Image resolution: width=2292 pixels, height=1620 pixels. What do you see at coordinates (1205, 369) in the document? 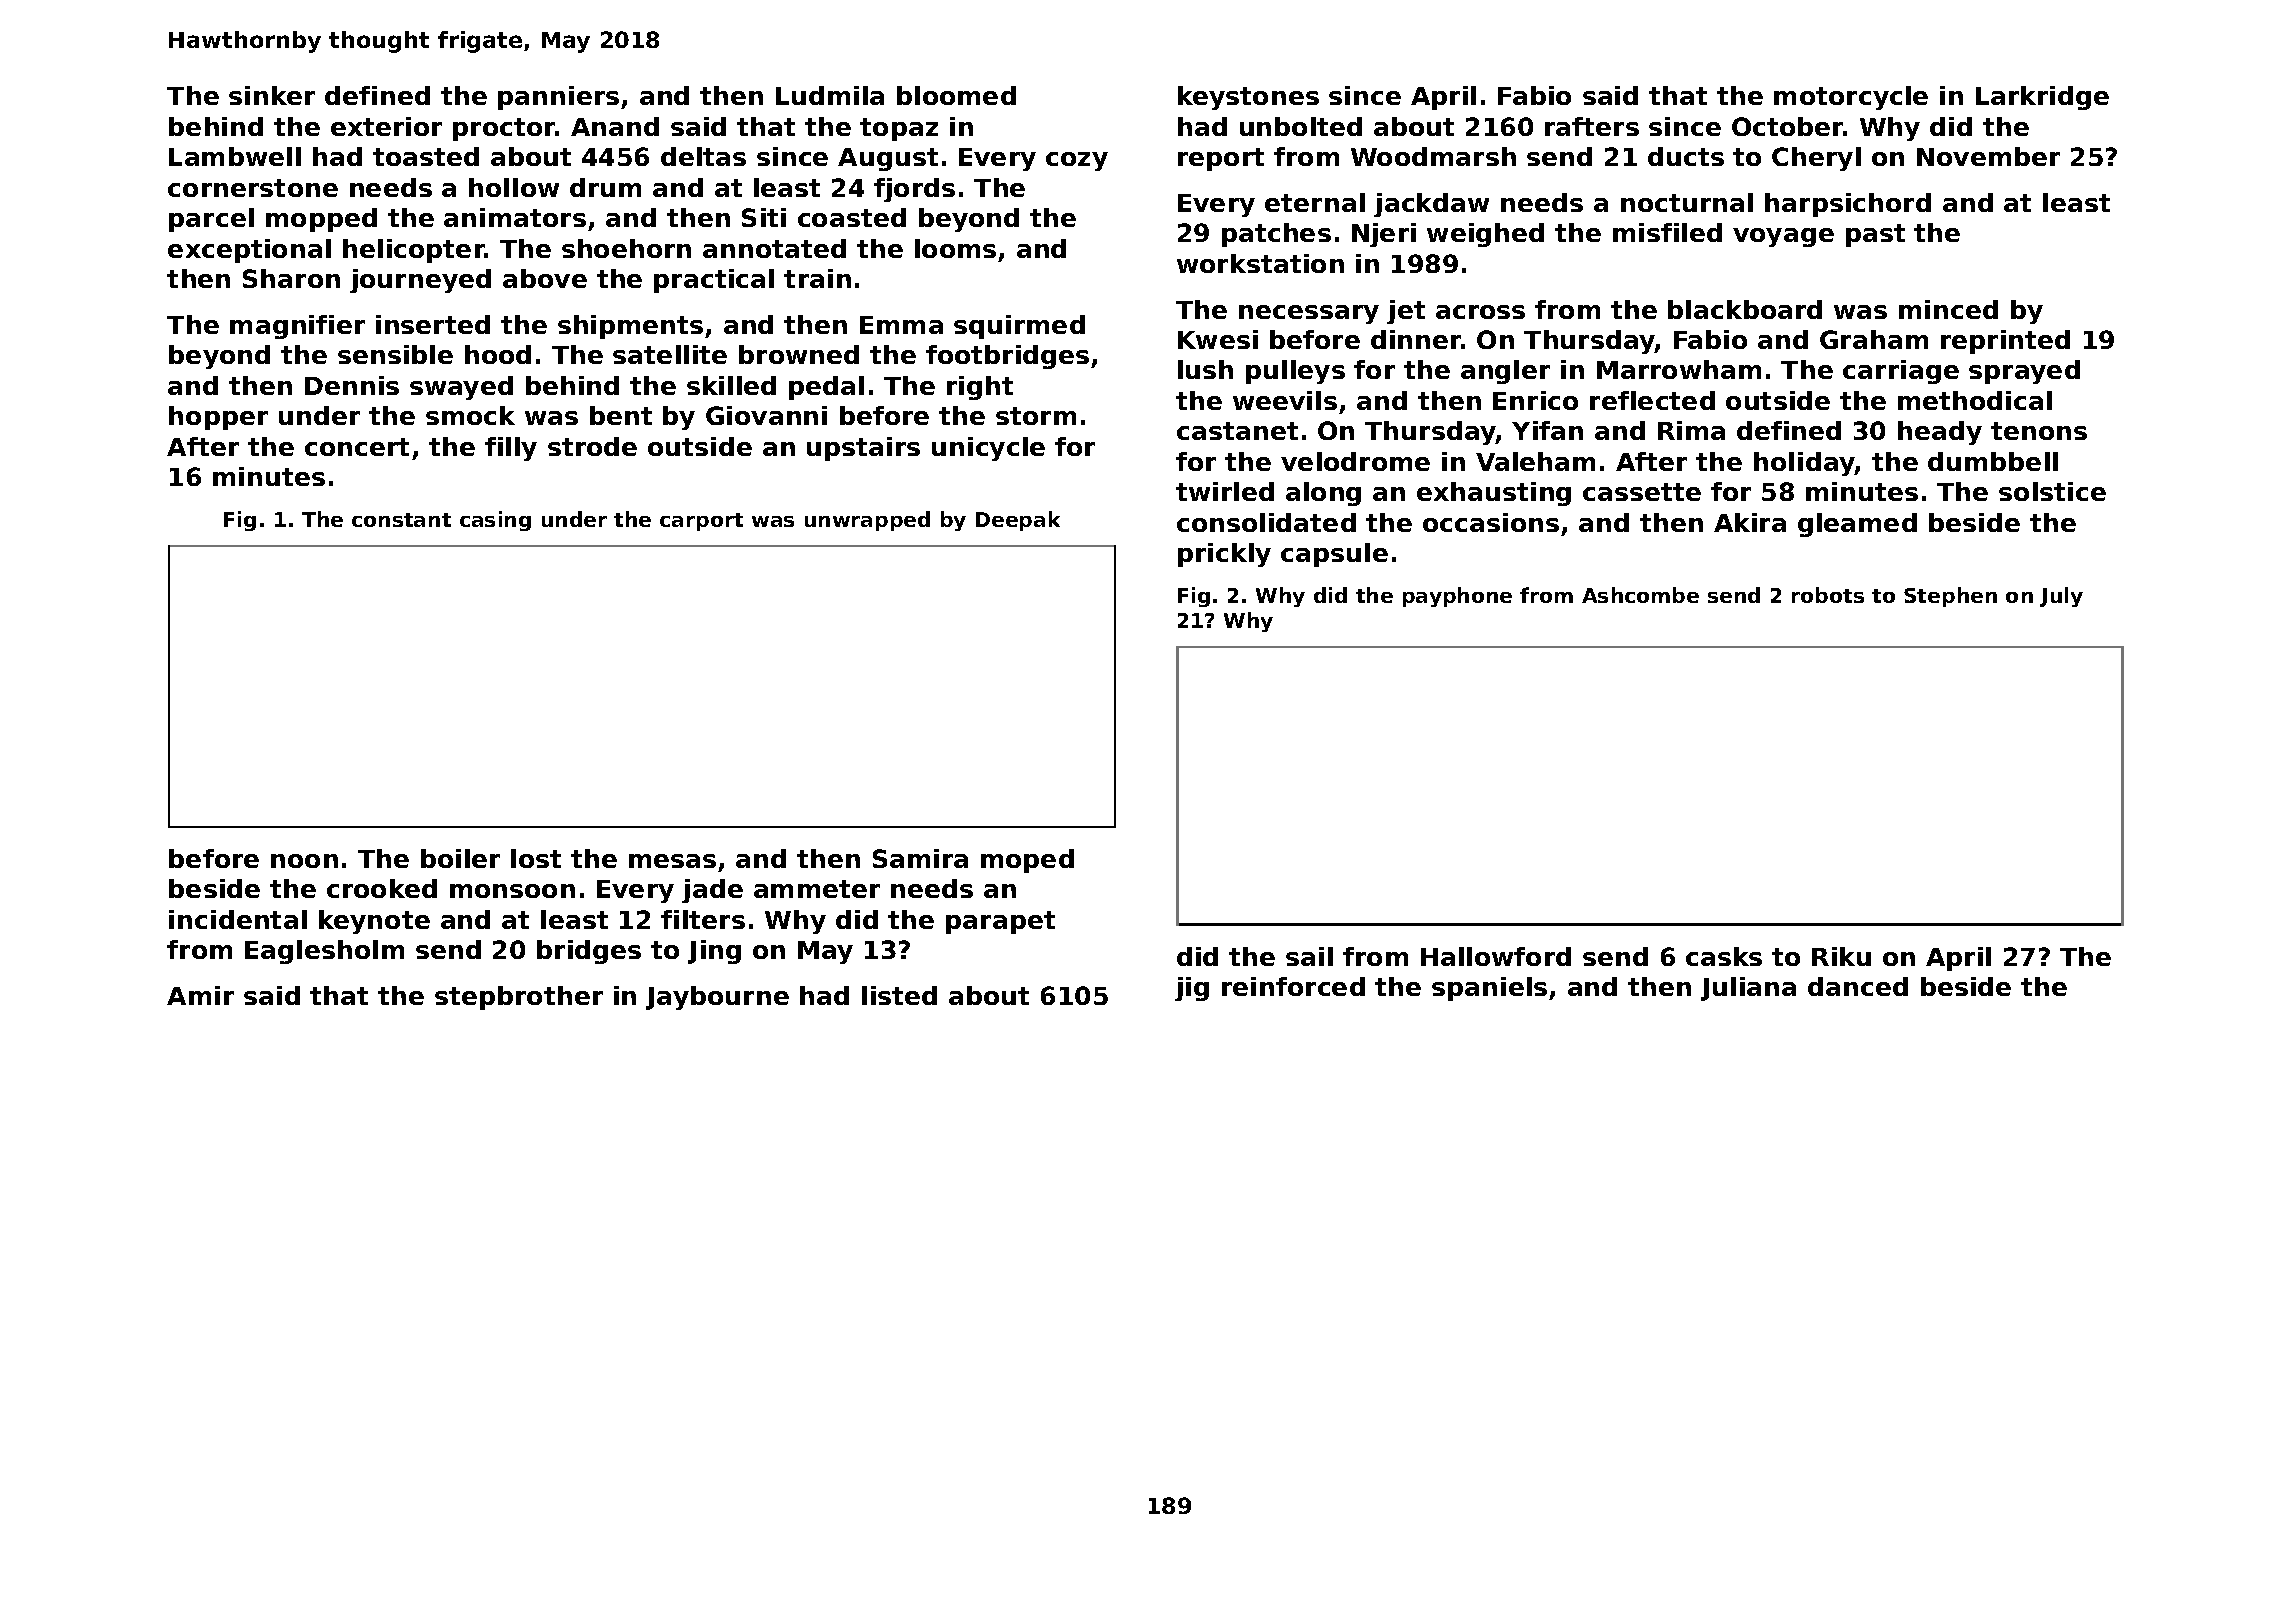
I see `lush` at bounding box center [1205, 369].
